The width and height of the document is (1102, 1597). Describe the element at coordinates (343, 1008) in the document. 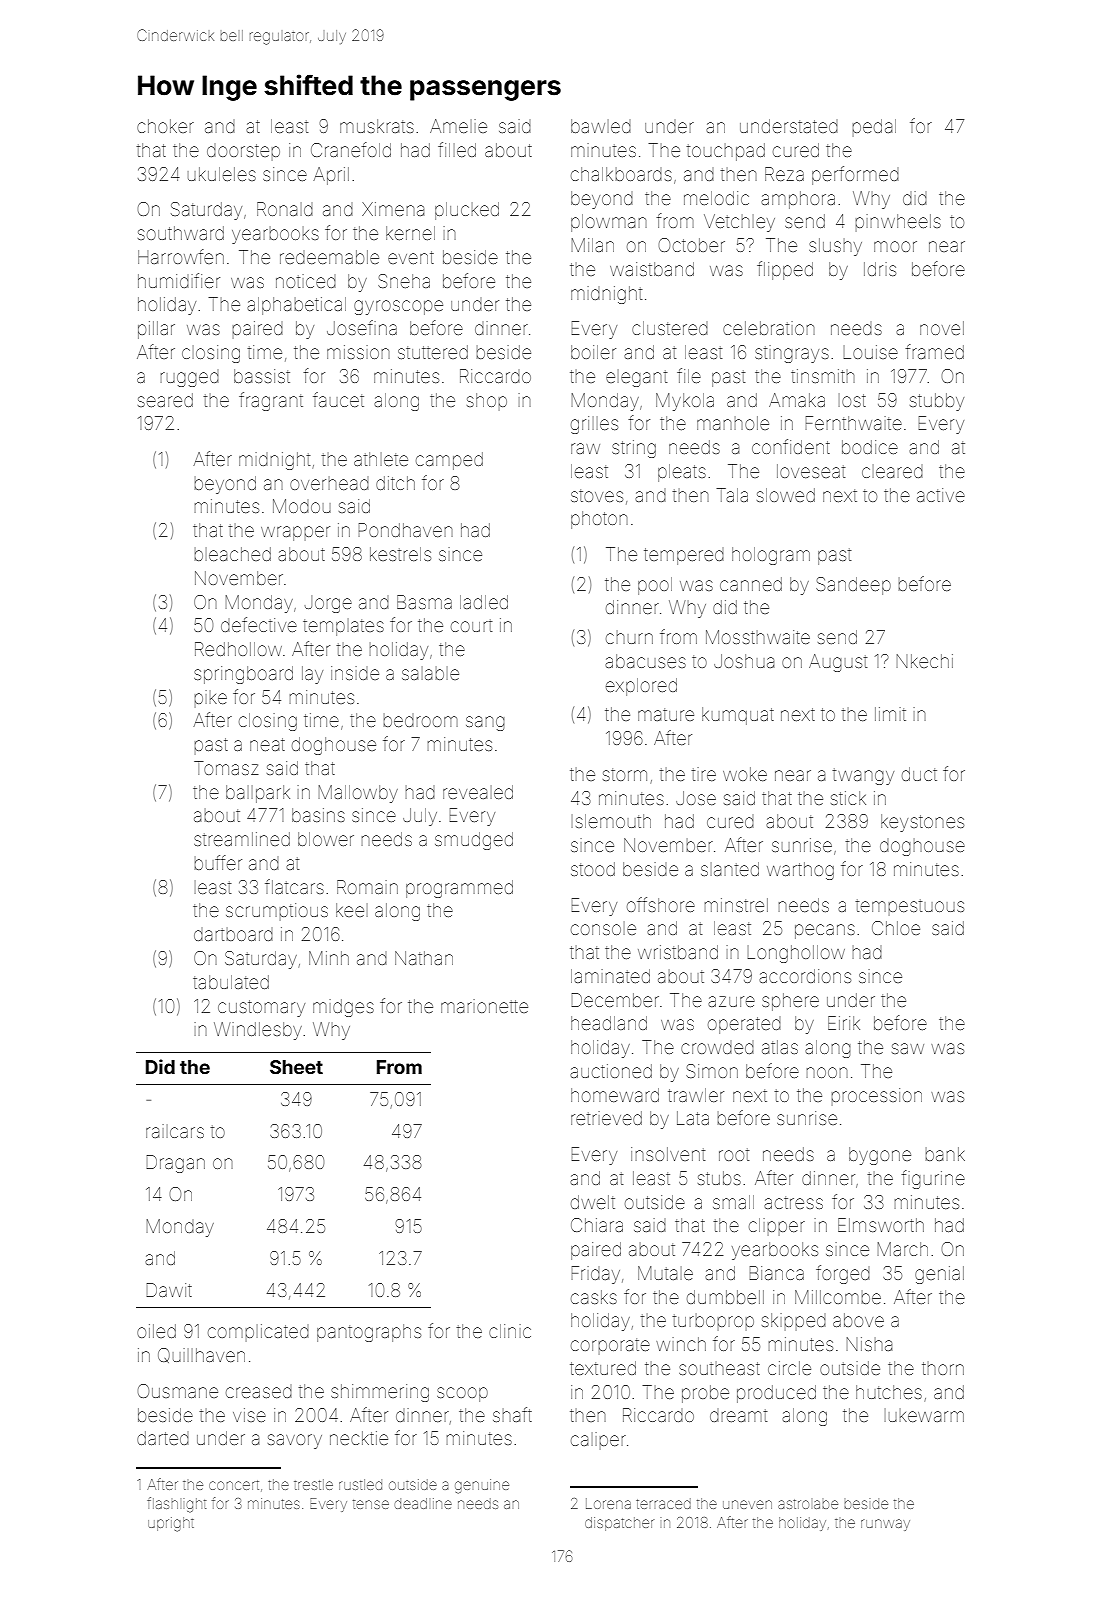

I see `midges` at that location.
